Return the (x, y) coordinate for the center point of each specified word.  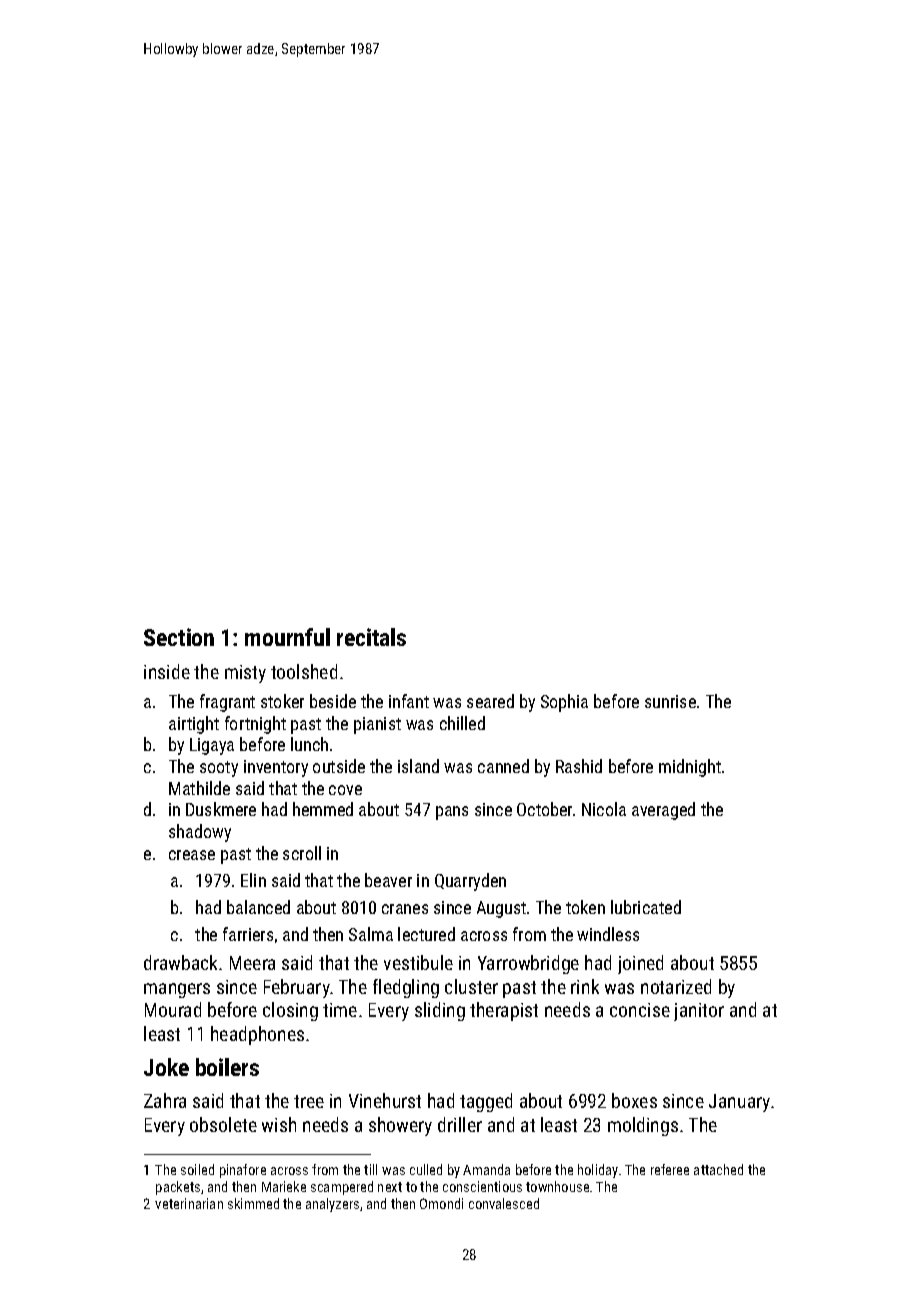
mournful (287, 637)
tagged (486, 1102)
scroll (302, 853)
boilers (227, 1067)
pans (452, 813)
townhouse (557, 1186)
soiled (197, 1169)
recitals (371, 637)
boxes (634, 1100)
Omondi (441, 1203)
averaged (663, 811)
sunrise (670, 701)
